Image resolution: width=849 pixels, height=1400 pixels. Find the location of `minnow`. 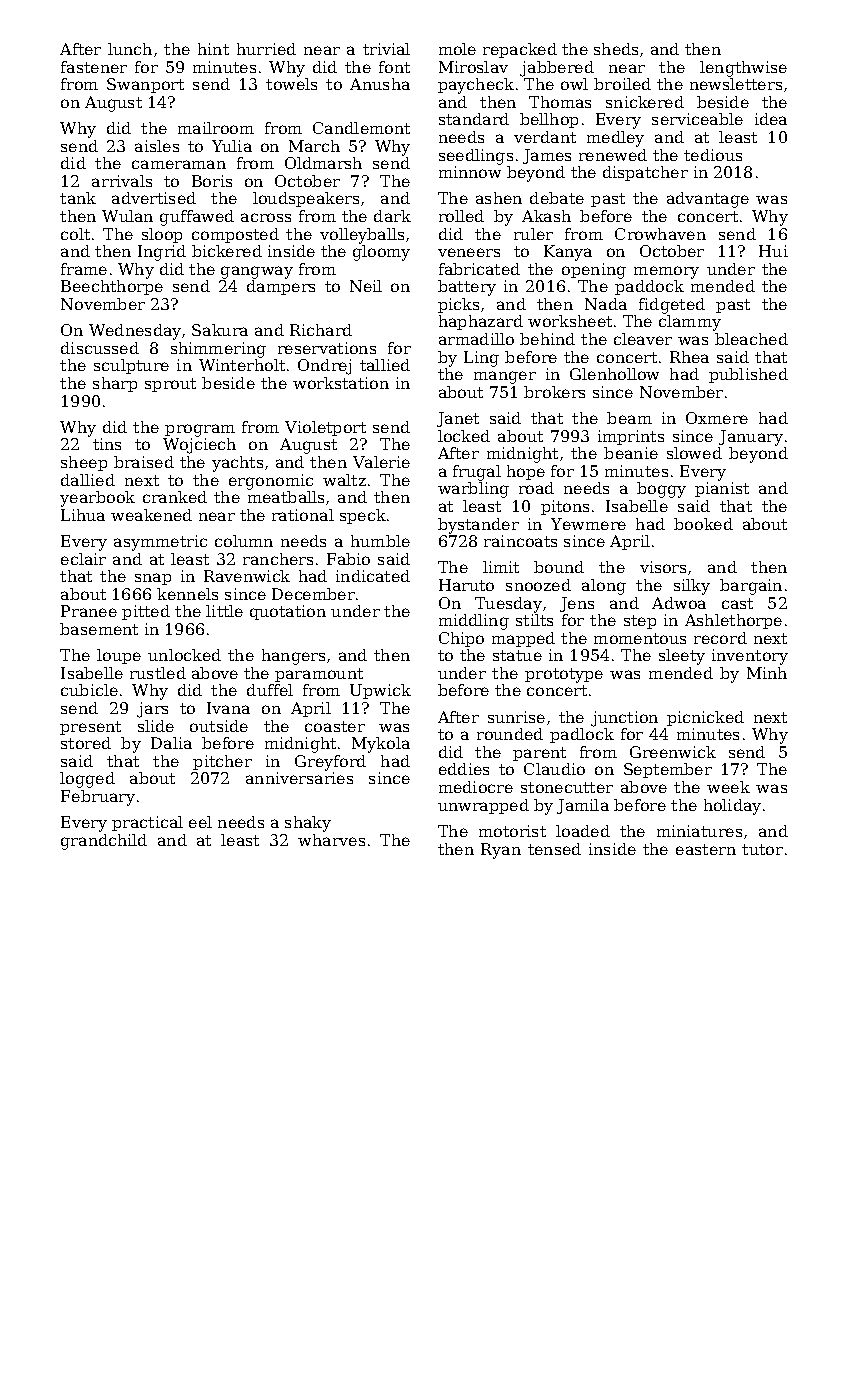

minnow is located at coordinates (470, 172).
